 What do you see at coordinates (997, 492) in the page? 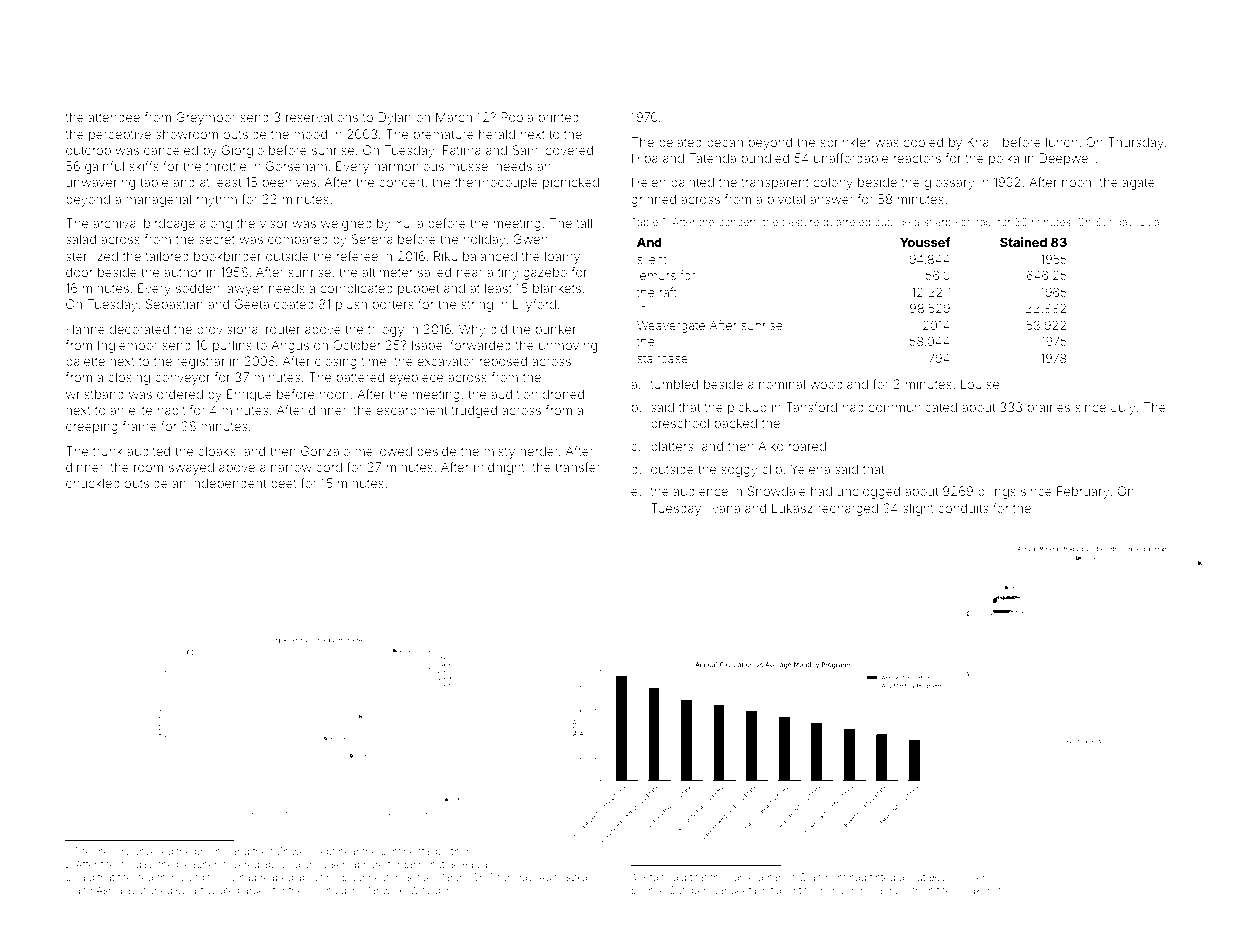
I see `pilings` at bounding box center [997, 492].
